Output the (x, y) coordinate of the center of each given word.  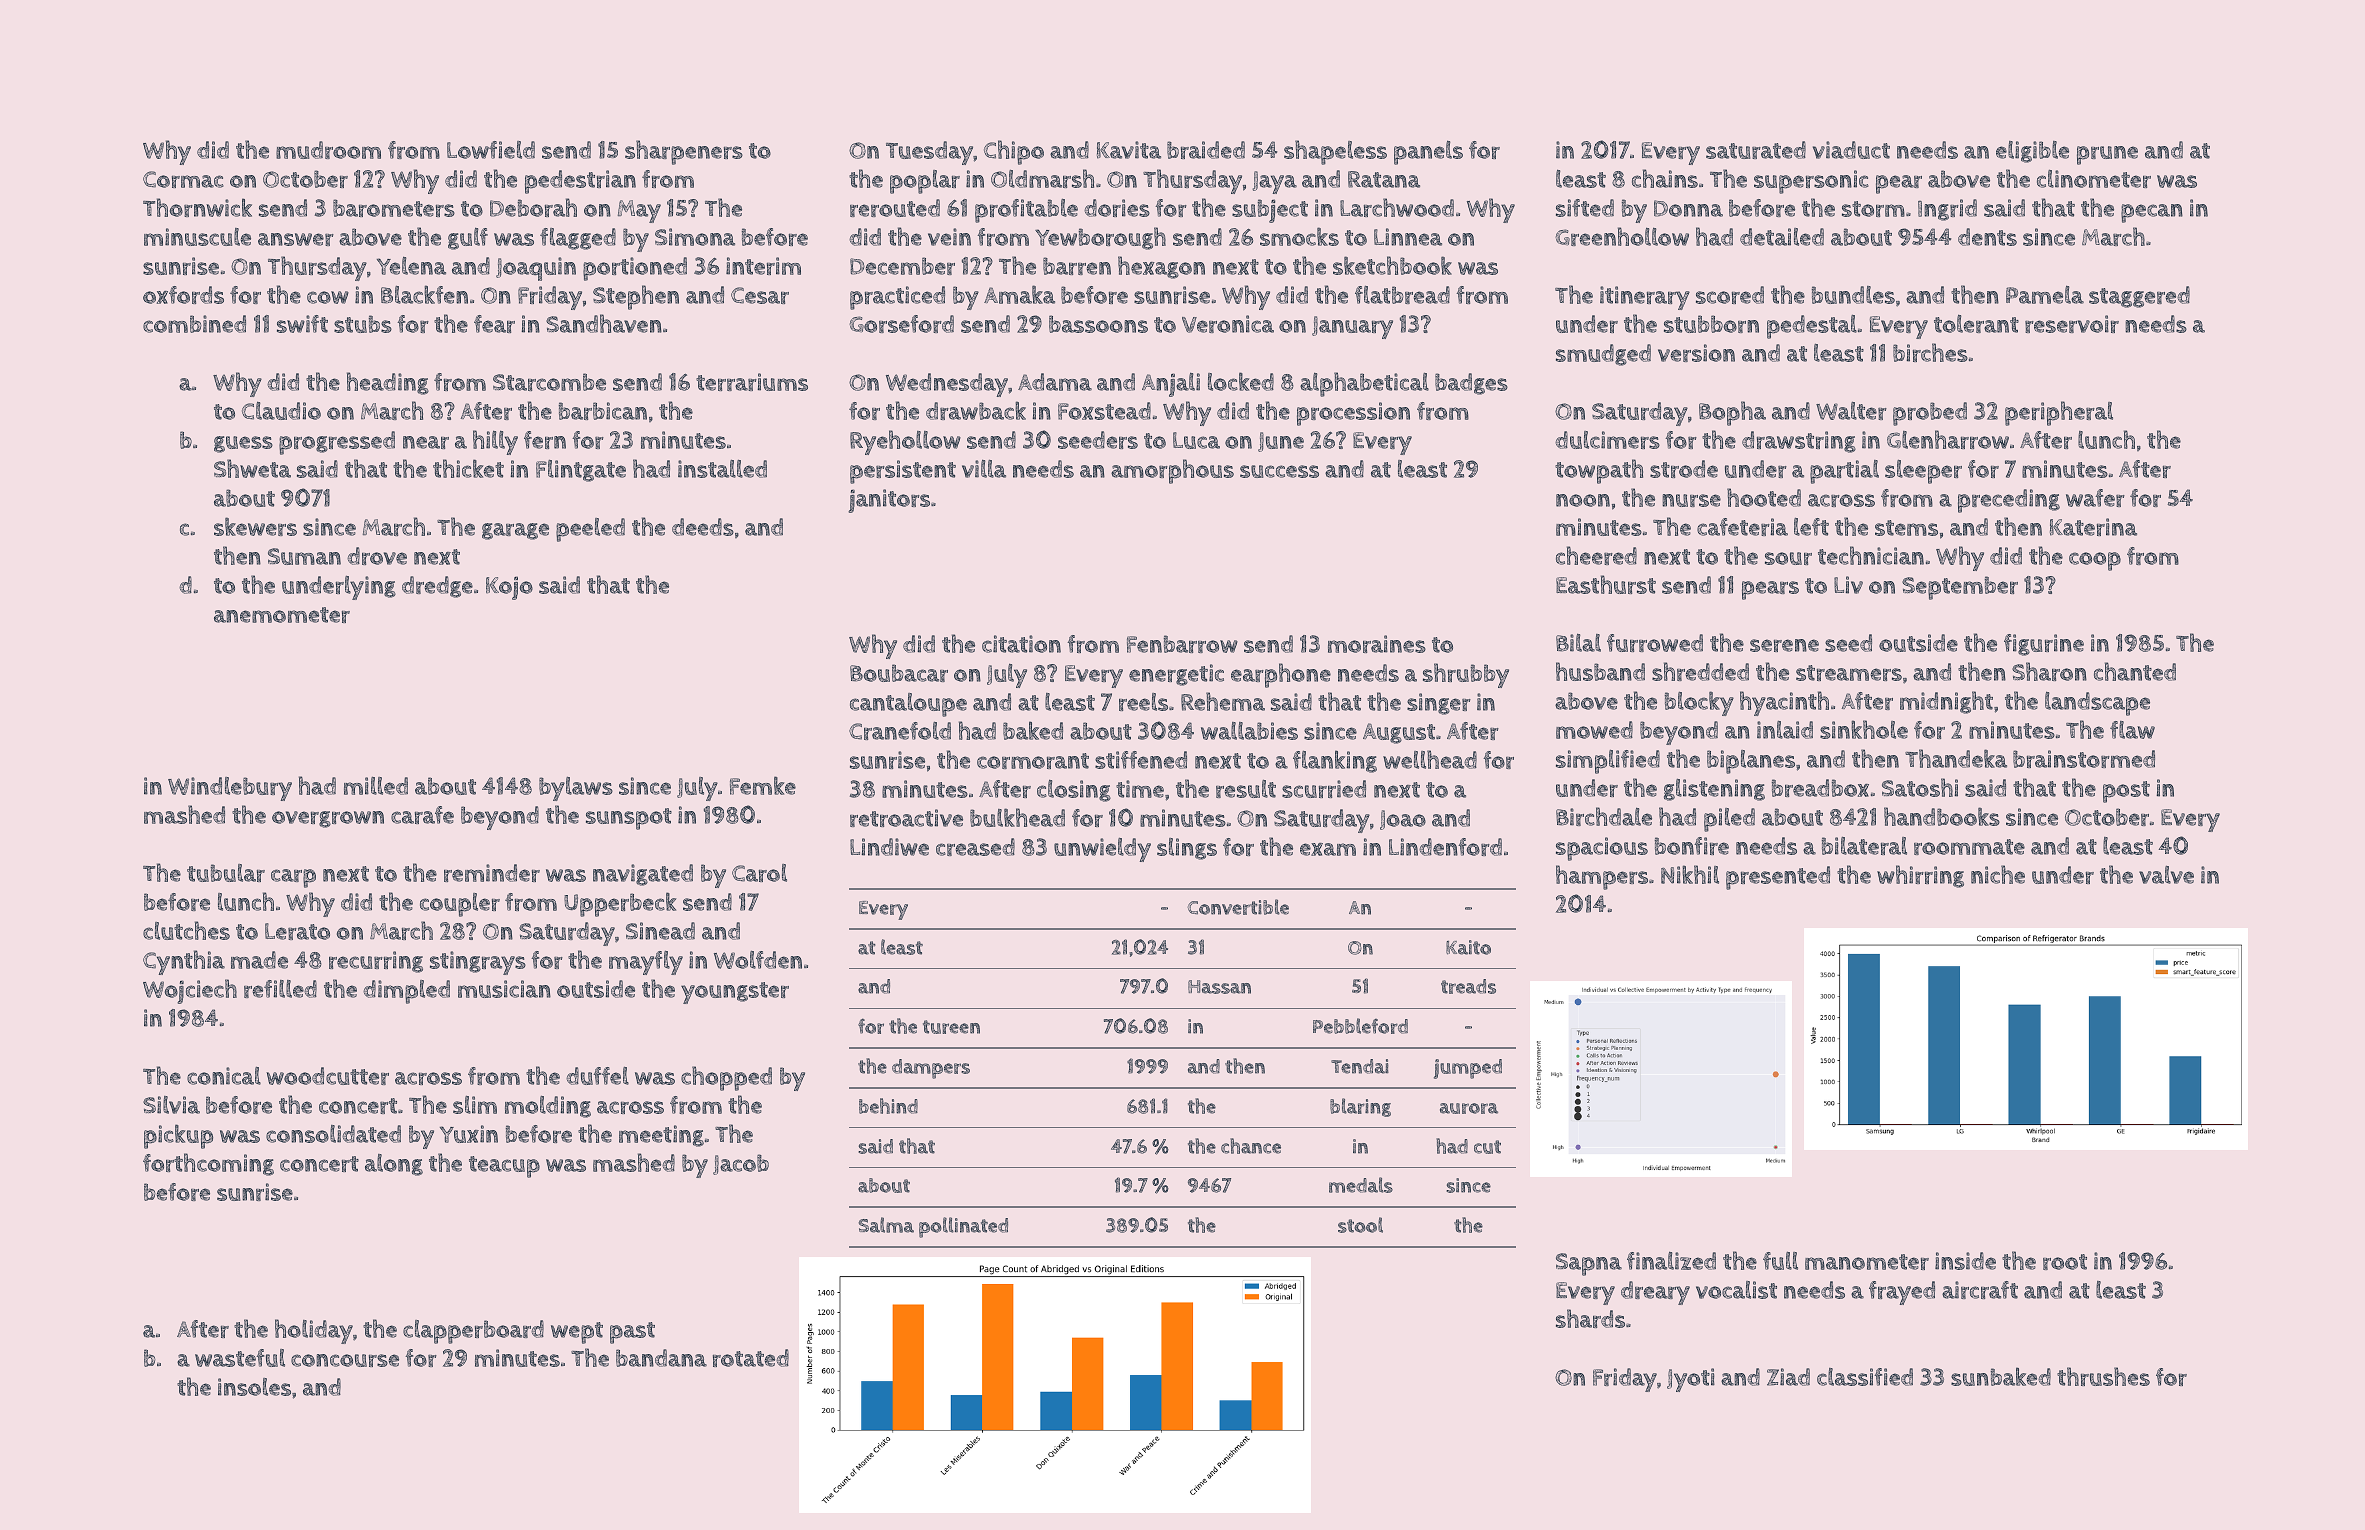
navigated (643, 875)
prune (2107, 155)
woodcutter (327, 1076)
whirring (1920, 876)
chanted (2135, 671)
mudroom (328, 150)
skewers (255, 526)
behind (888, 1106)
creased (975, 847)
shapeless (1335, 152)
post (2126, 792)
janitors (889, 501)
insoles (254, 1387)
